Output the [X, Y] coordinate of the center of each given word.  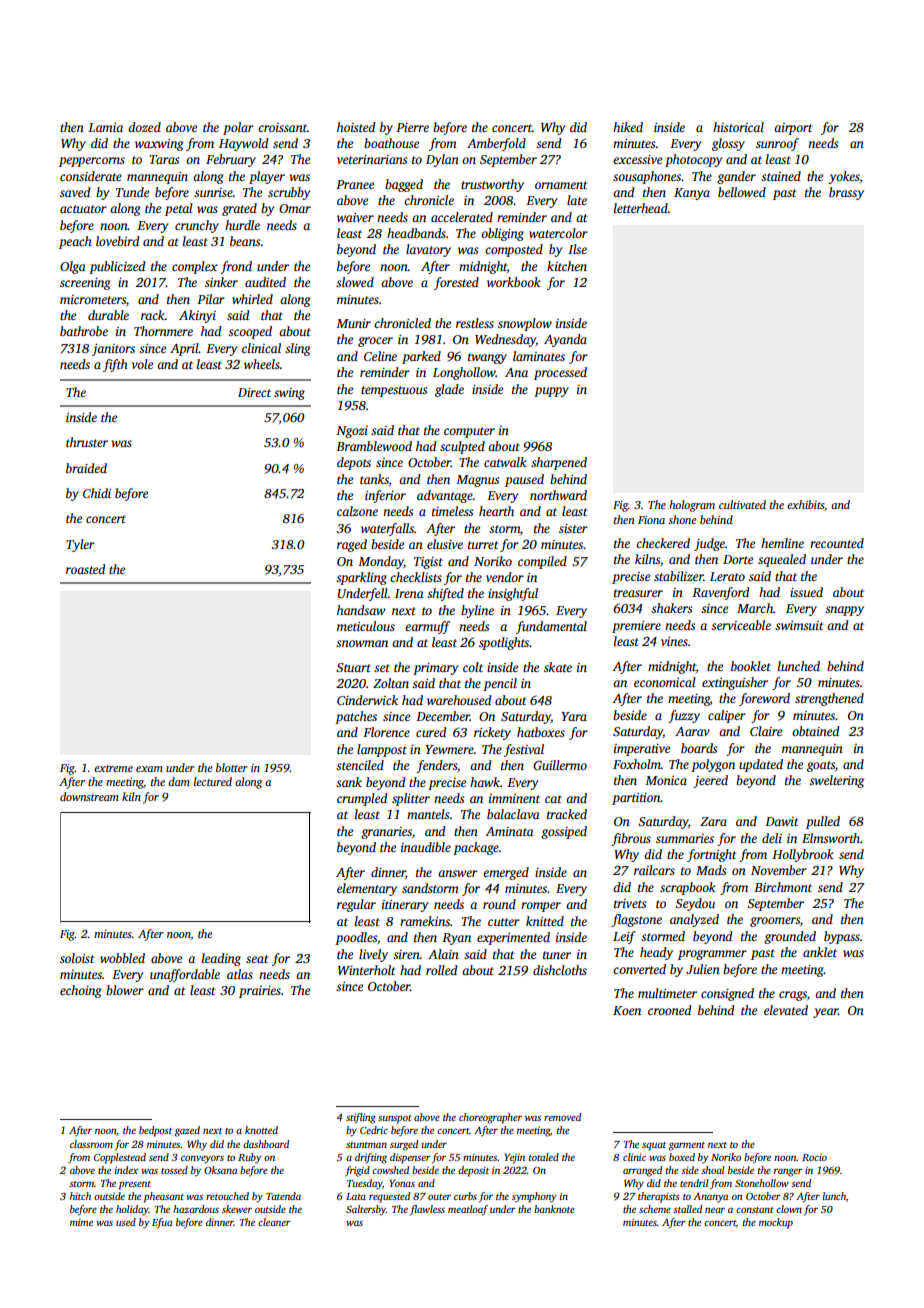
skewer [237, 1209]
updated [761, 765]
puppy [551, 392]
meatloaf [468, 1210]
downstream [89, 796]
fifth [115, 365]
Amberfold [496, 144]
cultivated [742, 504]
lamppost [382, 750]
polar [238, 128]
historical [738, 127]
